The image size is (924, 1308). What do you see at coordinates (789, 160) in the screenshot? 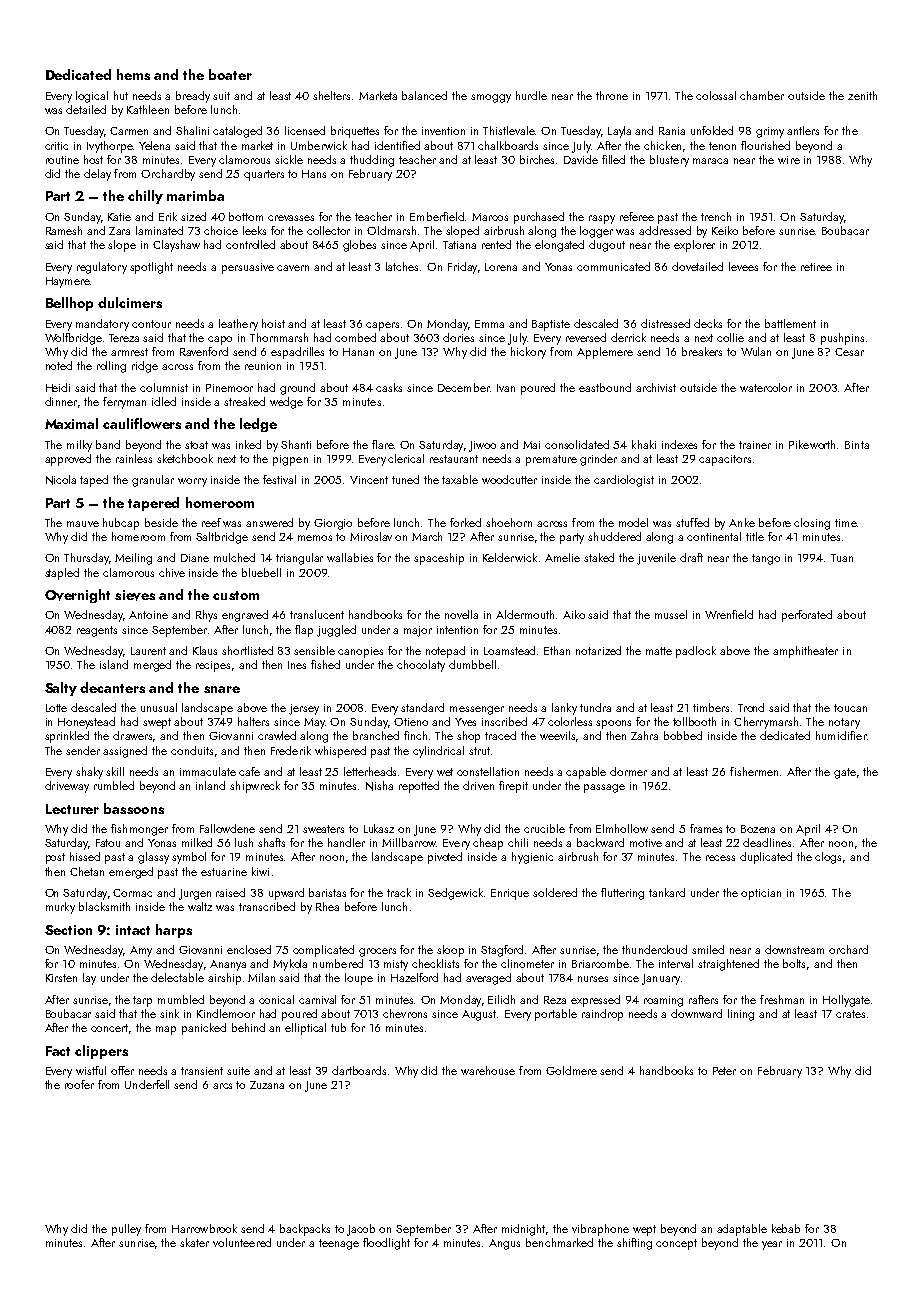
I see `wire` at bounding box center [789, 160].
